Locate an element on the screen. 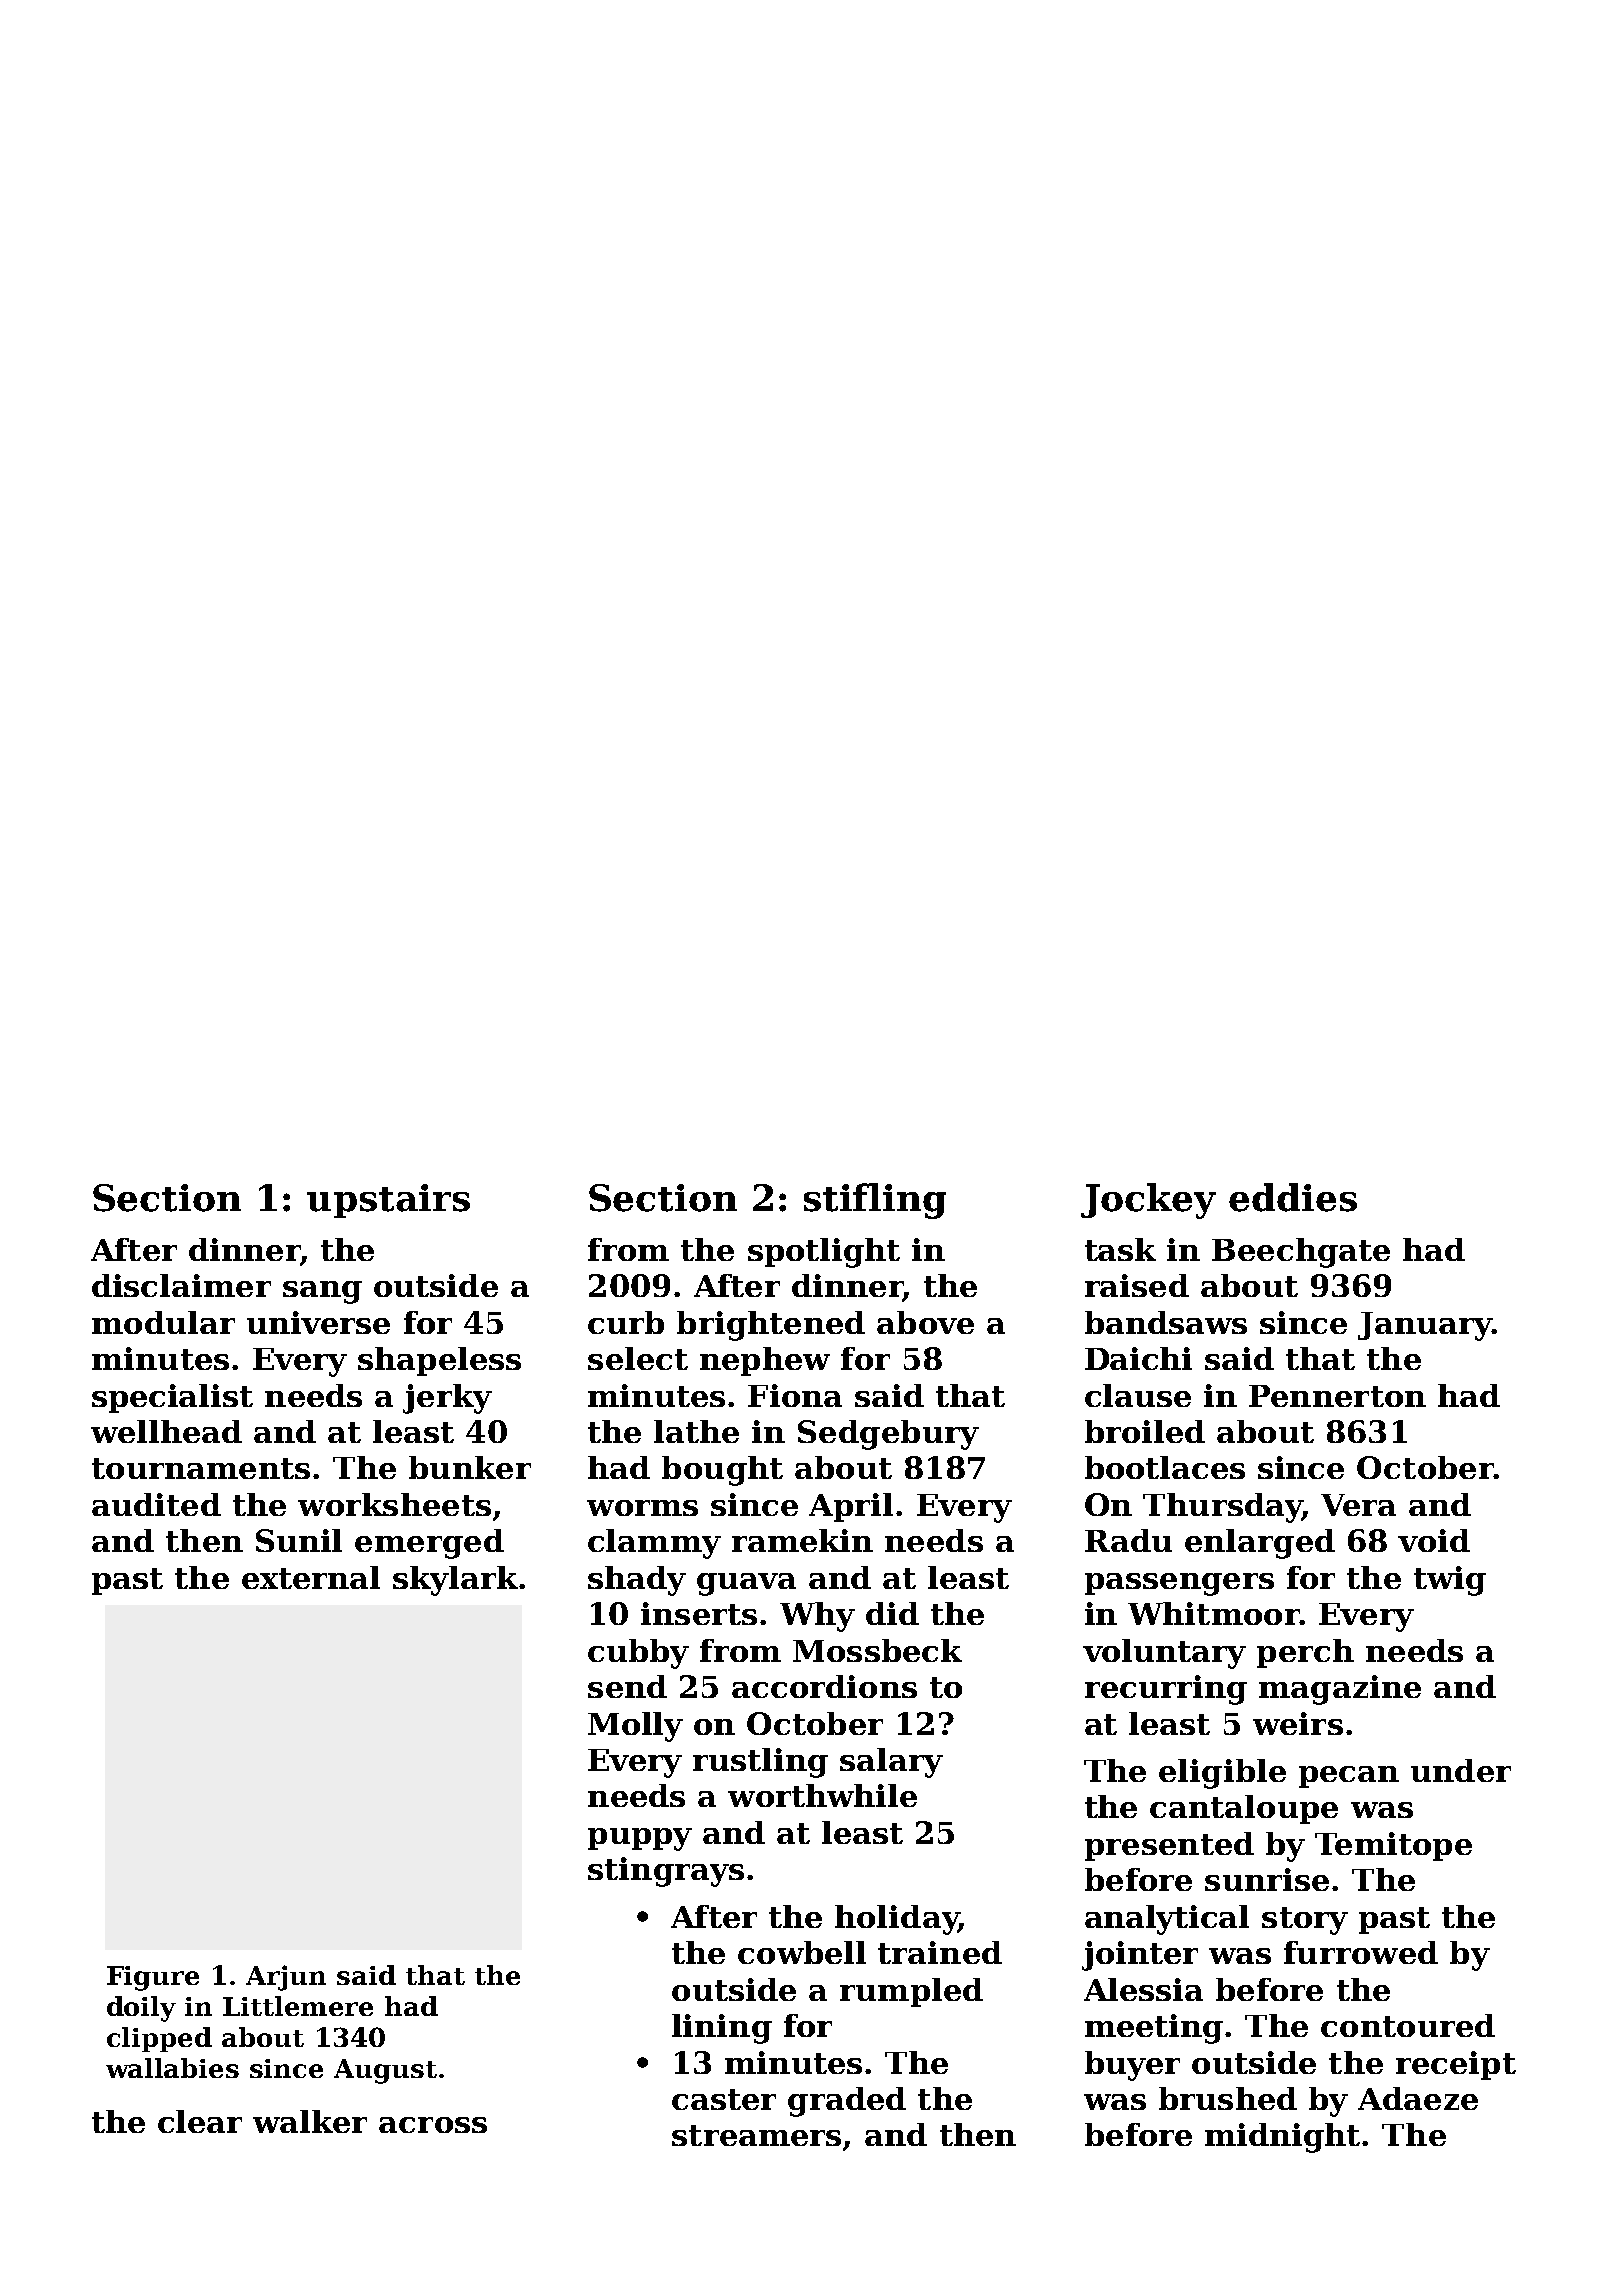 Image resolution: width=1620 pixels, height=2292 pixels. external is located at coordinates (311, 1577).
